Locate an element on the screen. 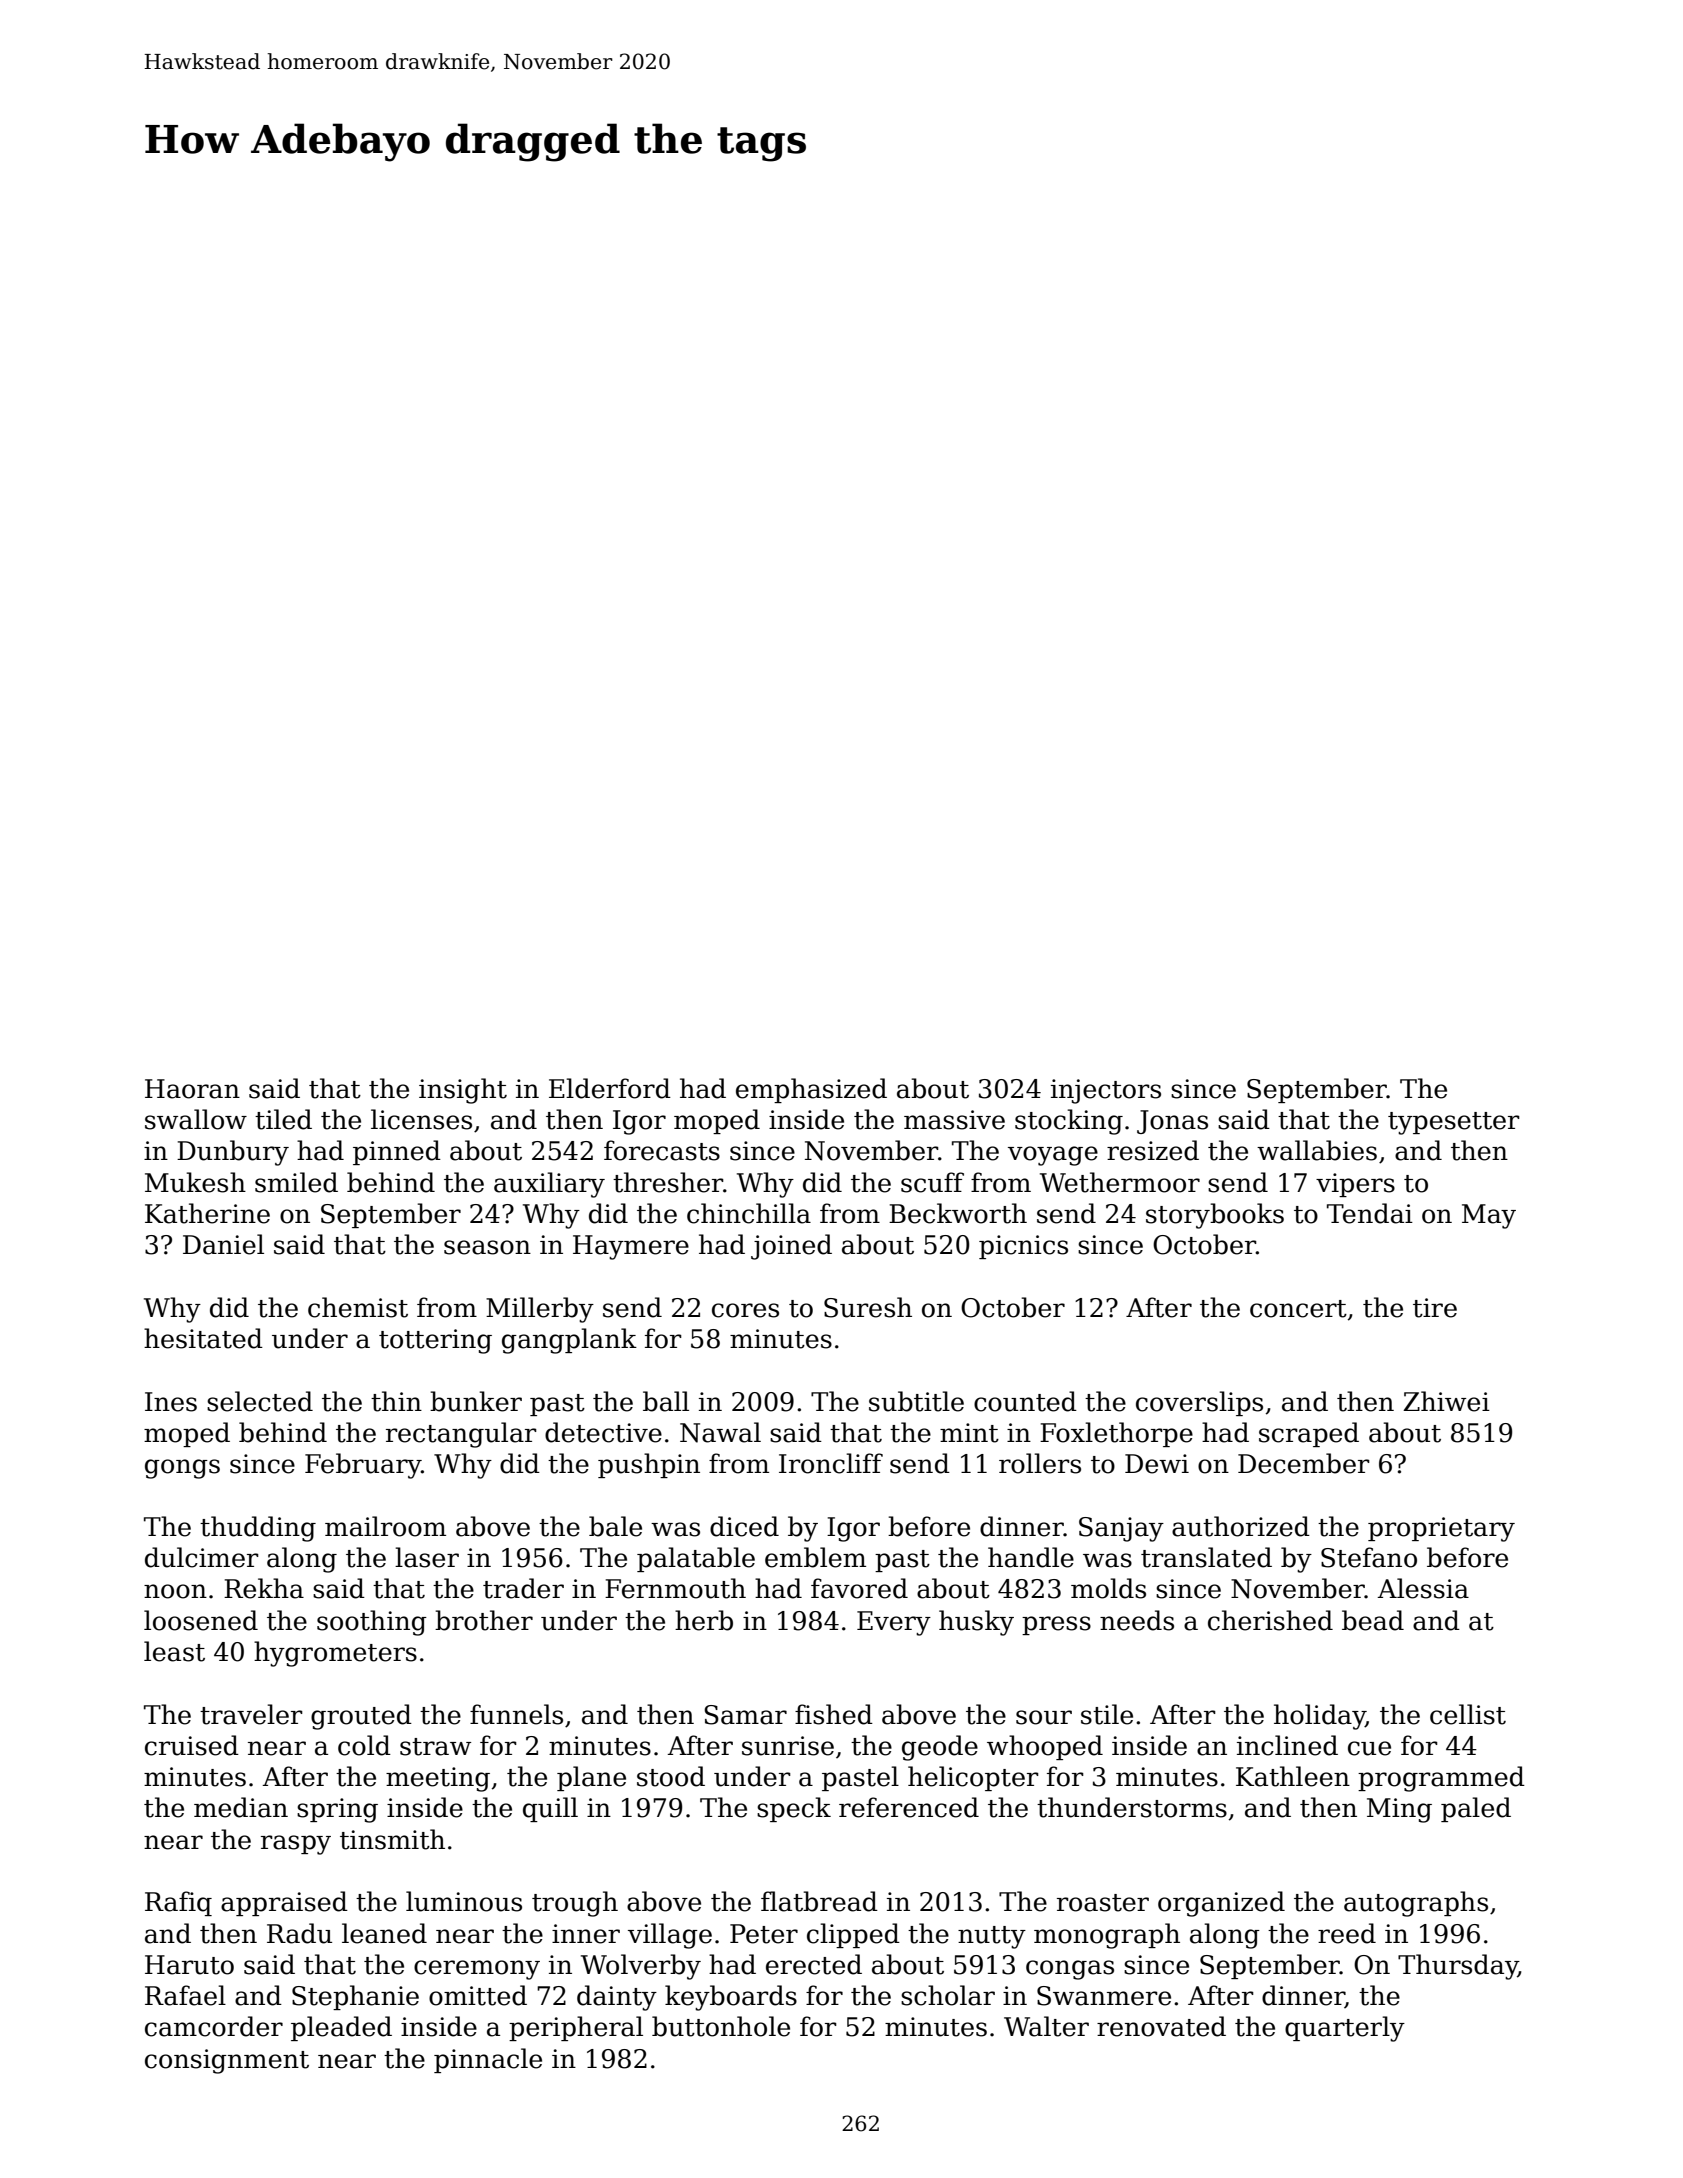 The image size is (1683, 2178). smiled is located at coordinates (296, 1182).
